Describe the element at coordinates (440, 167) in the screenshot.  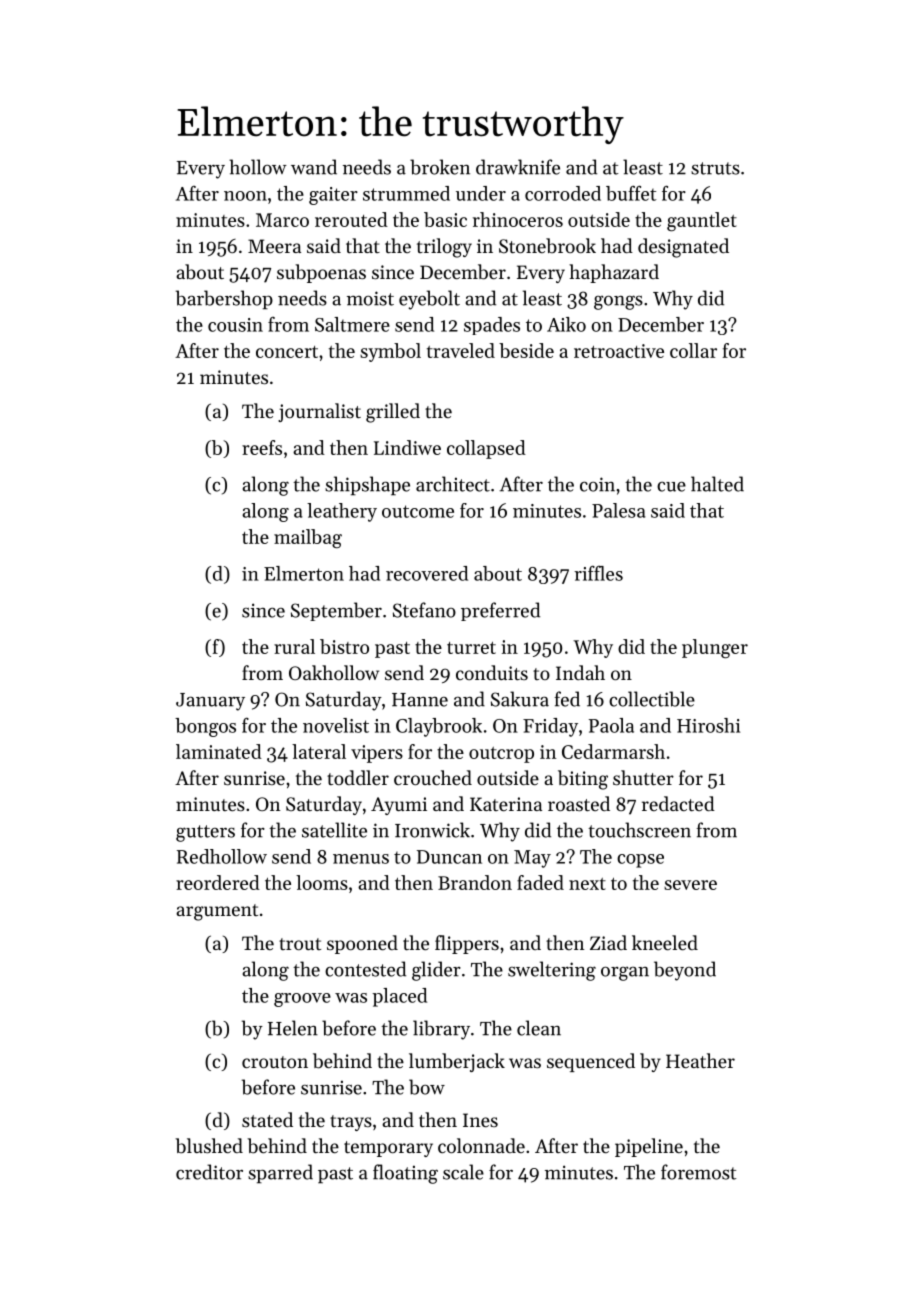
I see `broken` at that location.
